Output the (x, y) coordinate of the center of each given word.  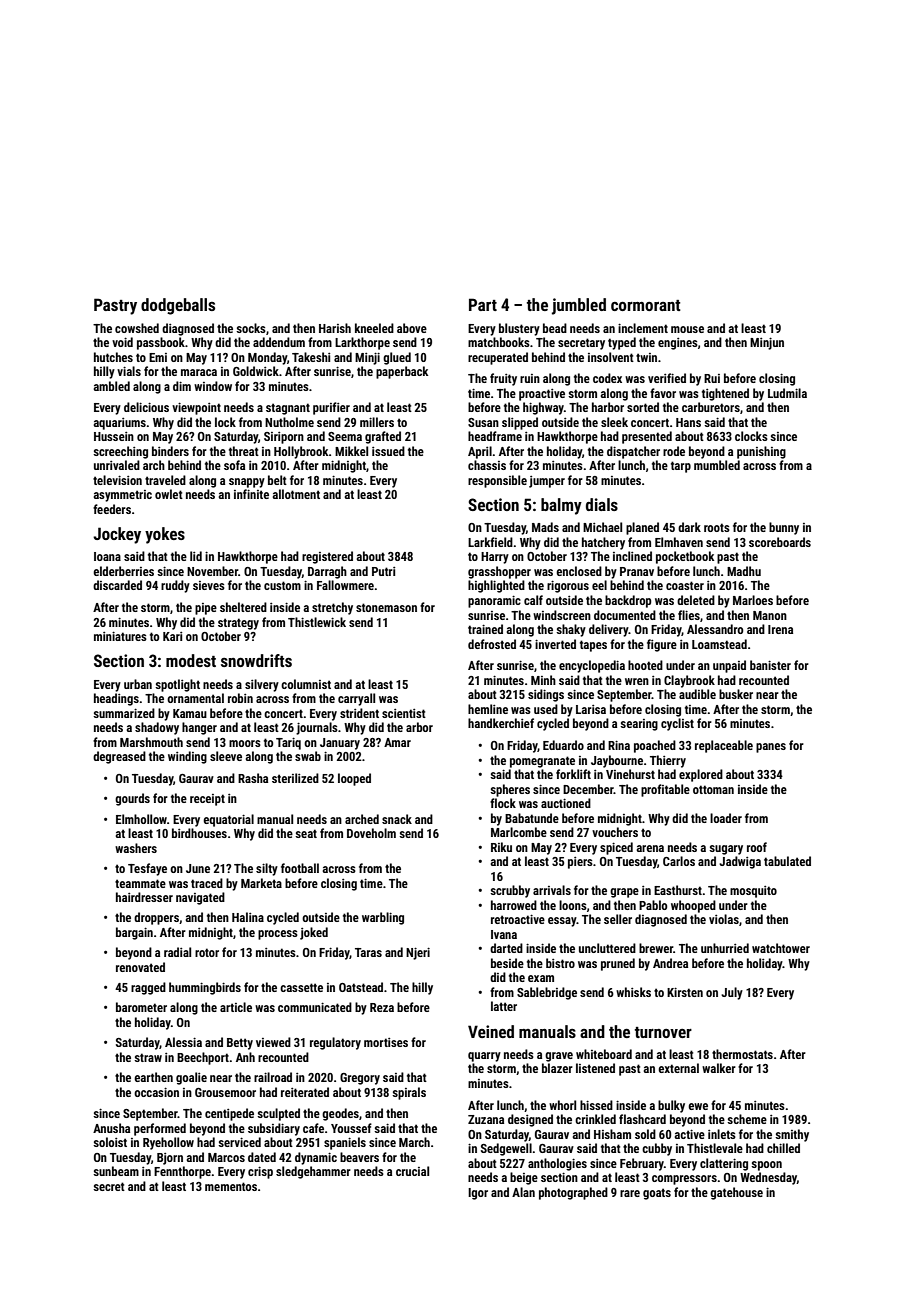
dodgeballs (178, 306)
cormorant (646, 305)
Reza (382, 1007)
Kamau (190, 713)
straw (148, 1057)
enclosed (579, 571)
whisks (633, 992)
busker (736, 694)
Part (483, 304)
